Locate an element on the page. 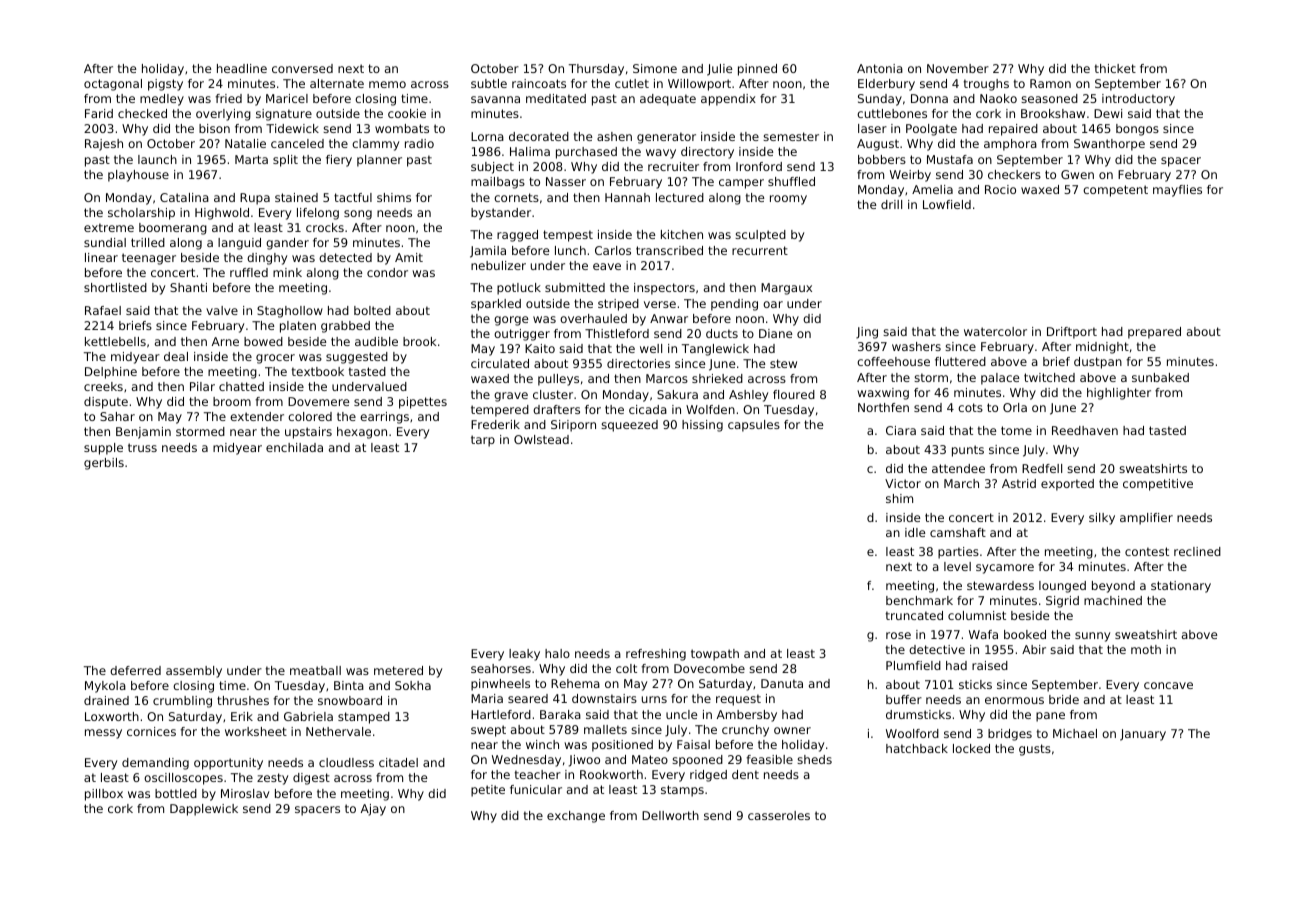  headline is located at coordinates (242, 68).
